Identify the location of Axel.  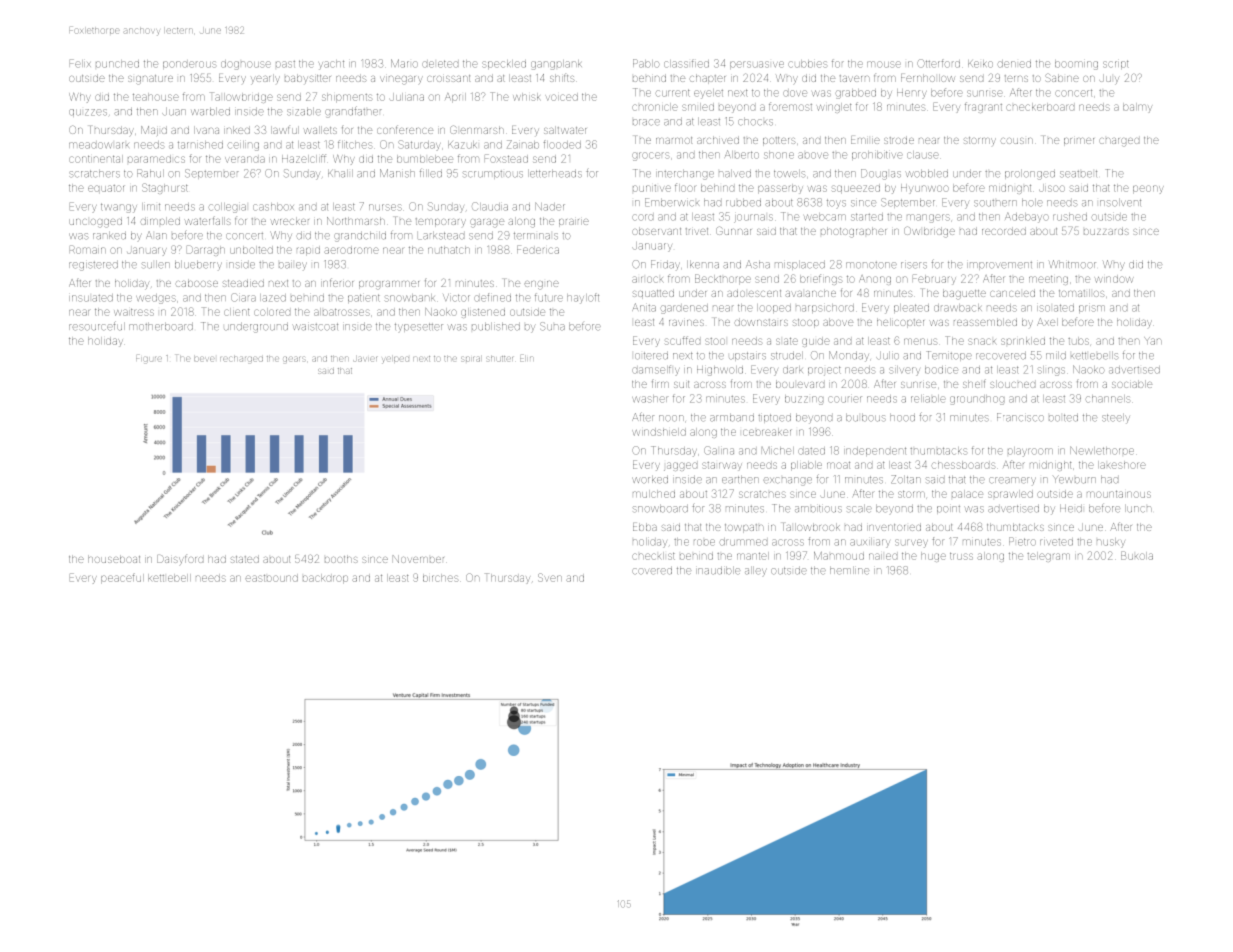
(1047, 322).
